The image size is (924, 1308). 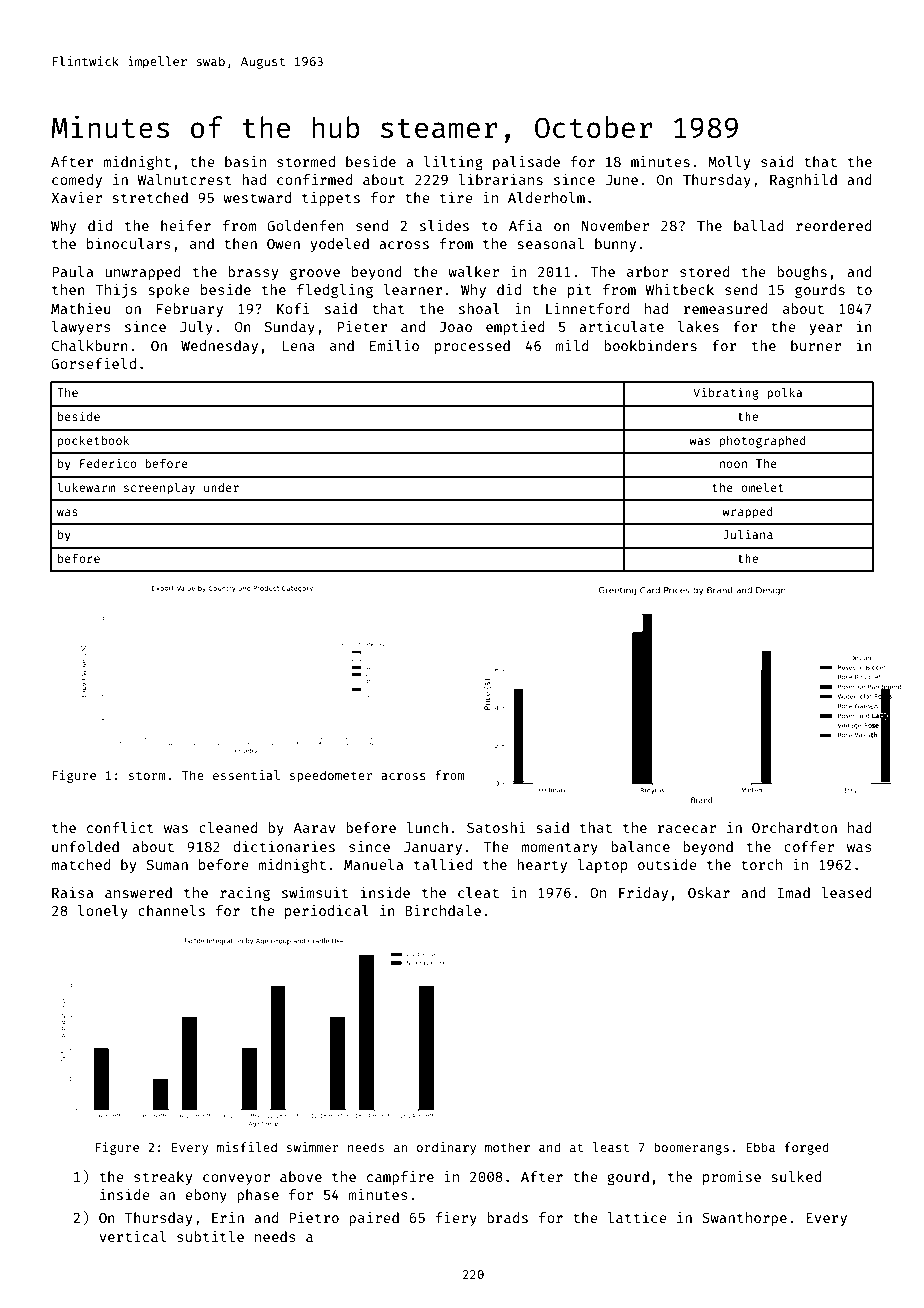 I want to click on fiery, so click(x=456, y=1219).
